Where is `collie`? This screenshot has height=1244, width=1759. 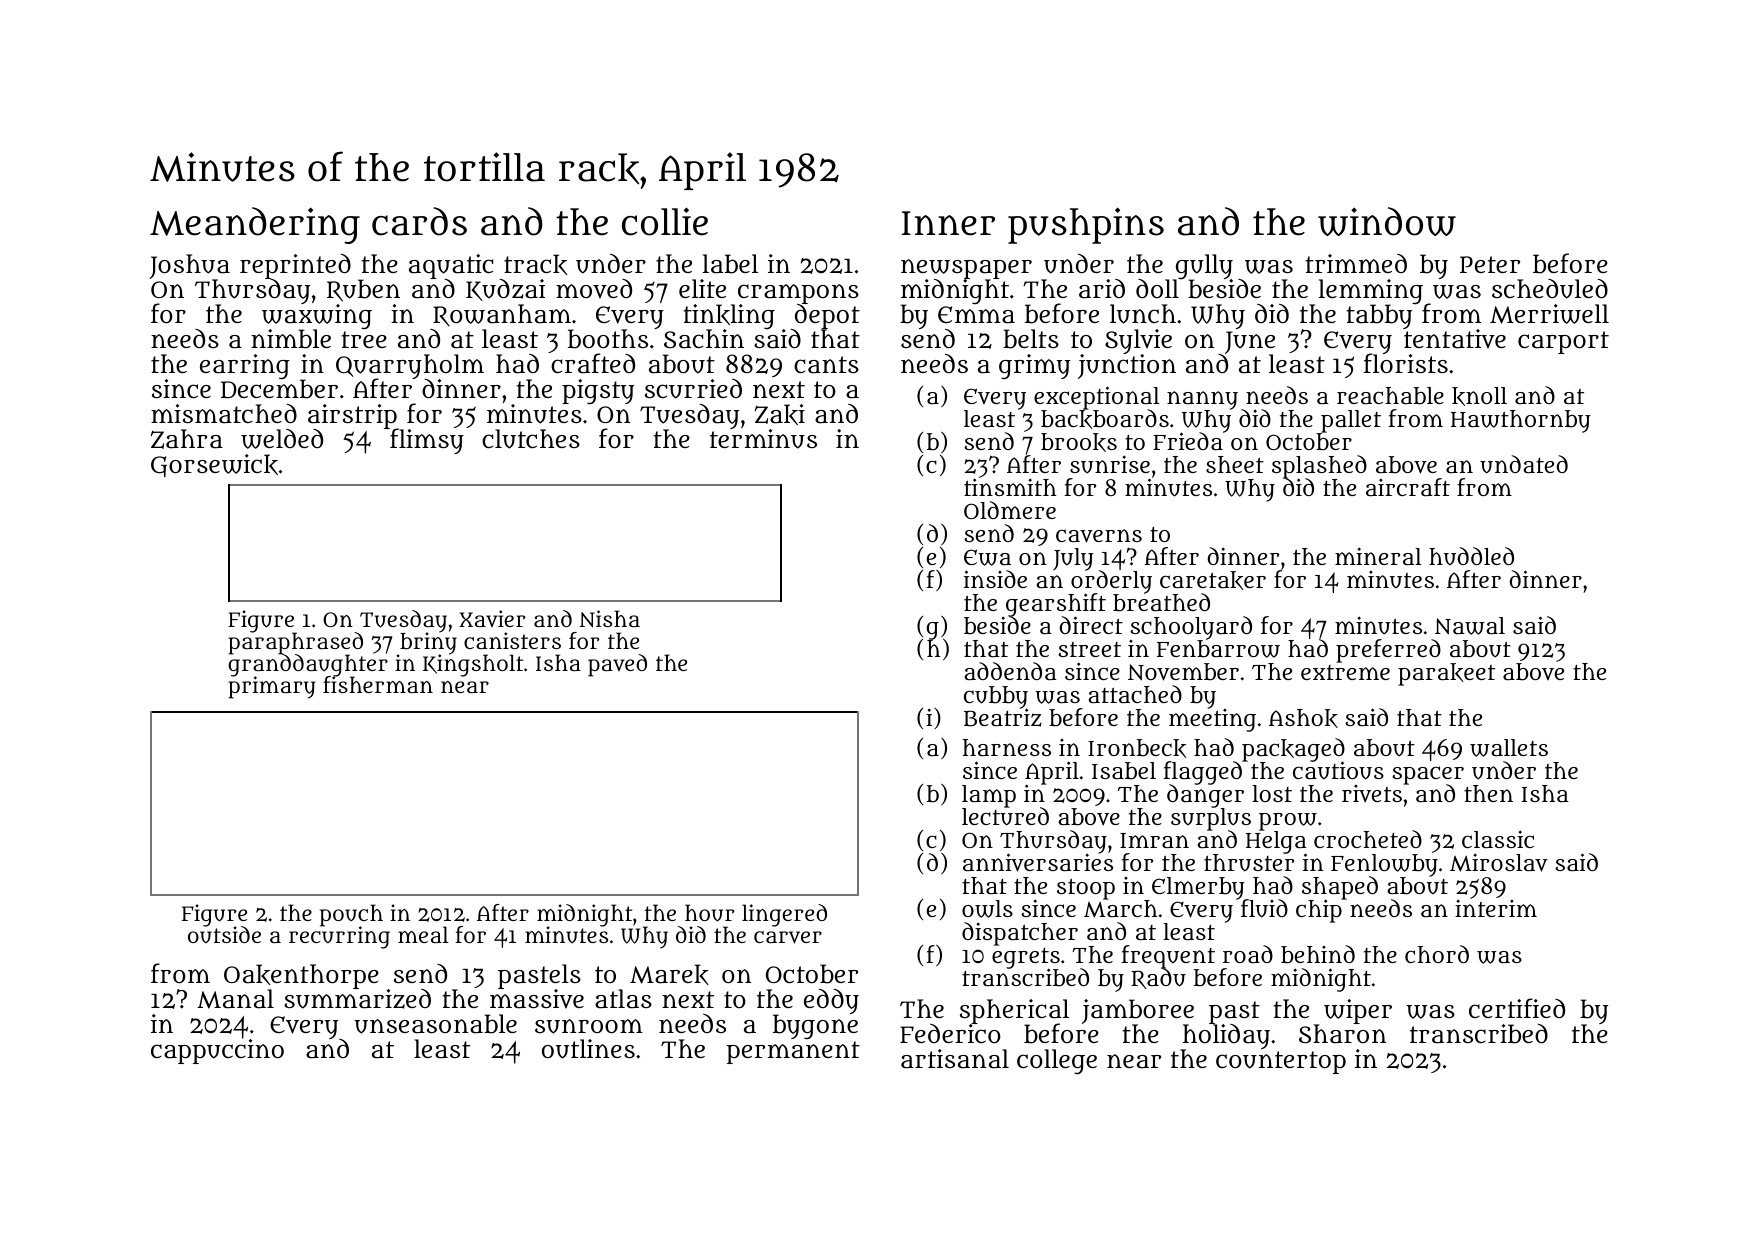 collie is located at coordinates (665, 221).
